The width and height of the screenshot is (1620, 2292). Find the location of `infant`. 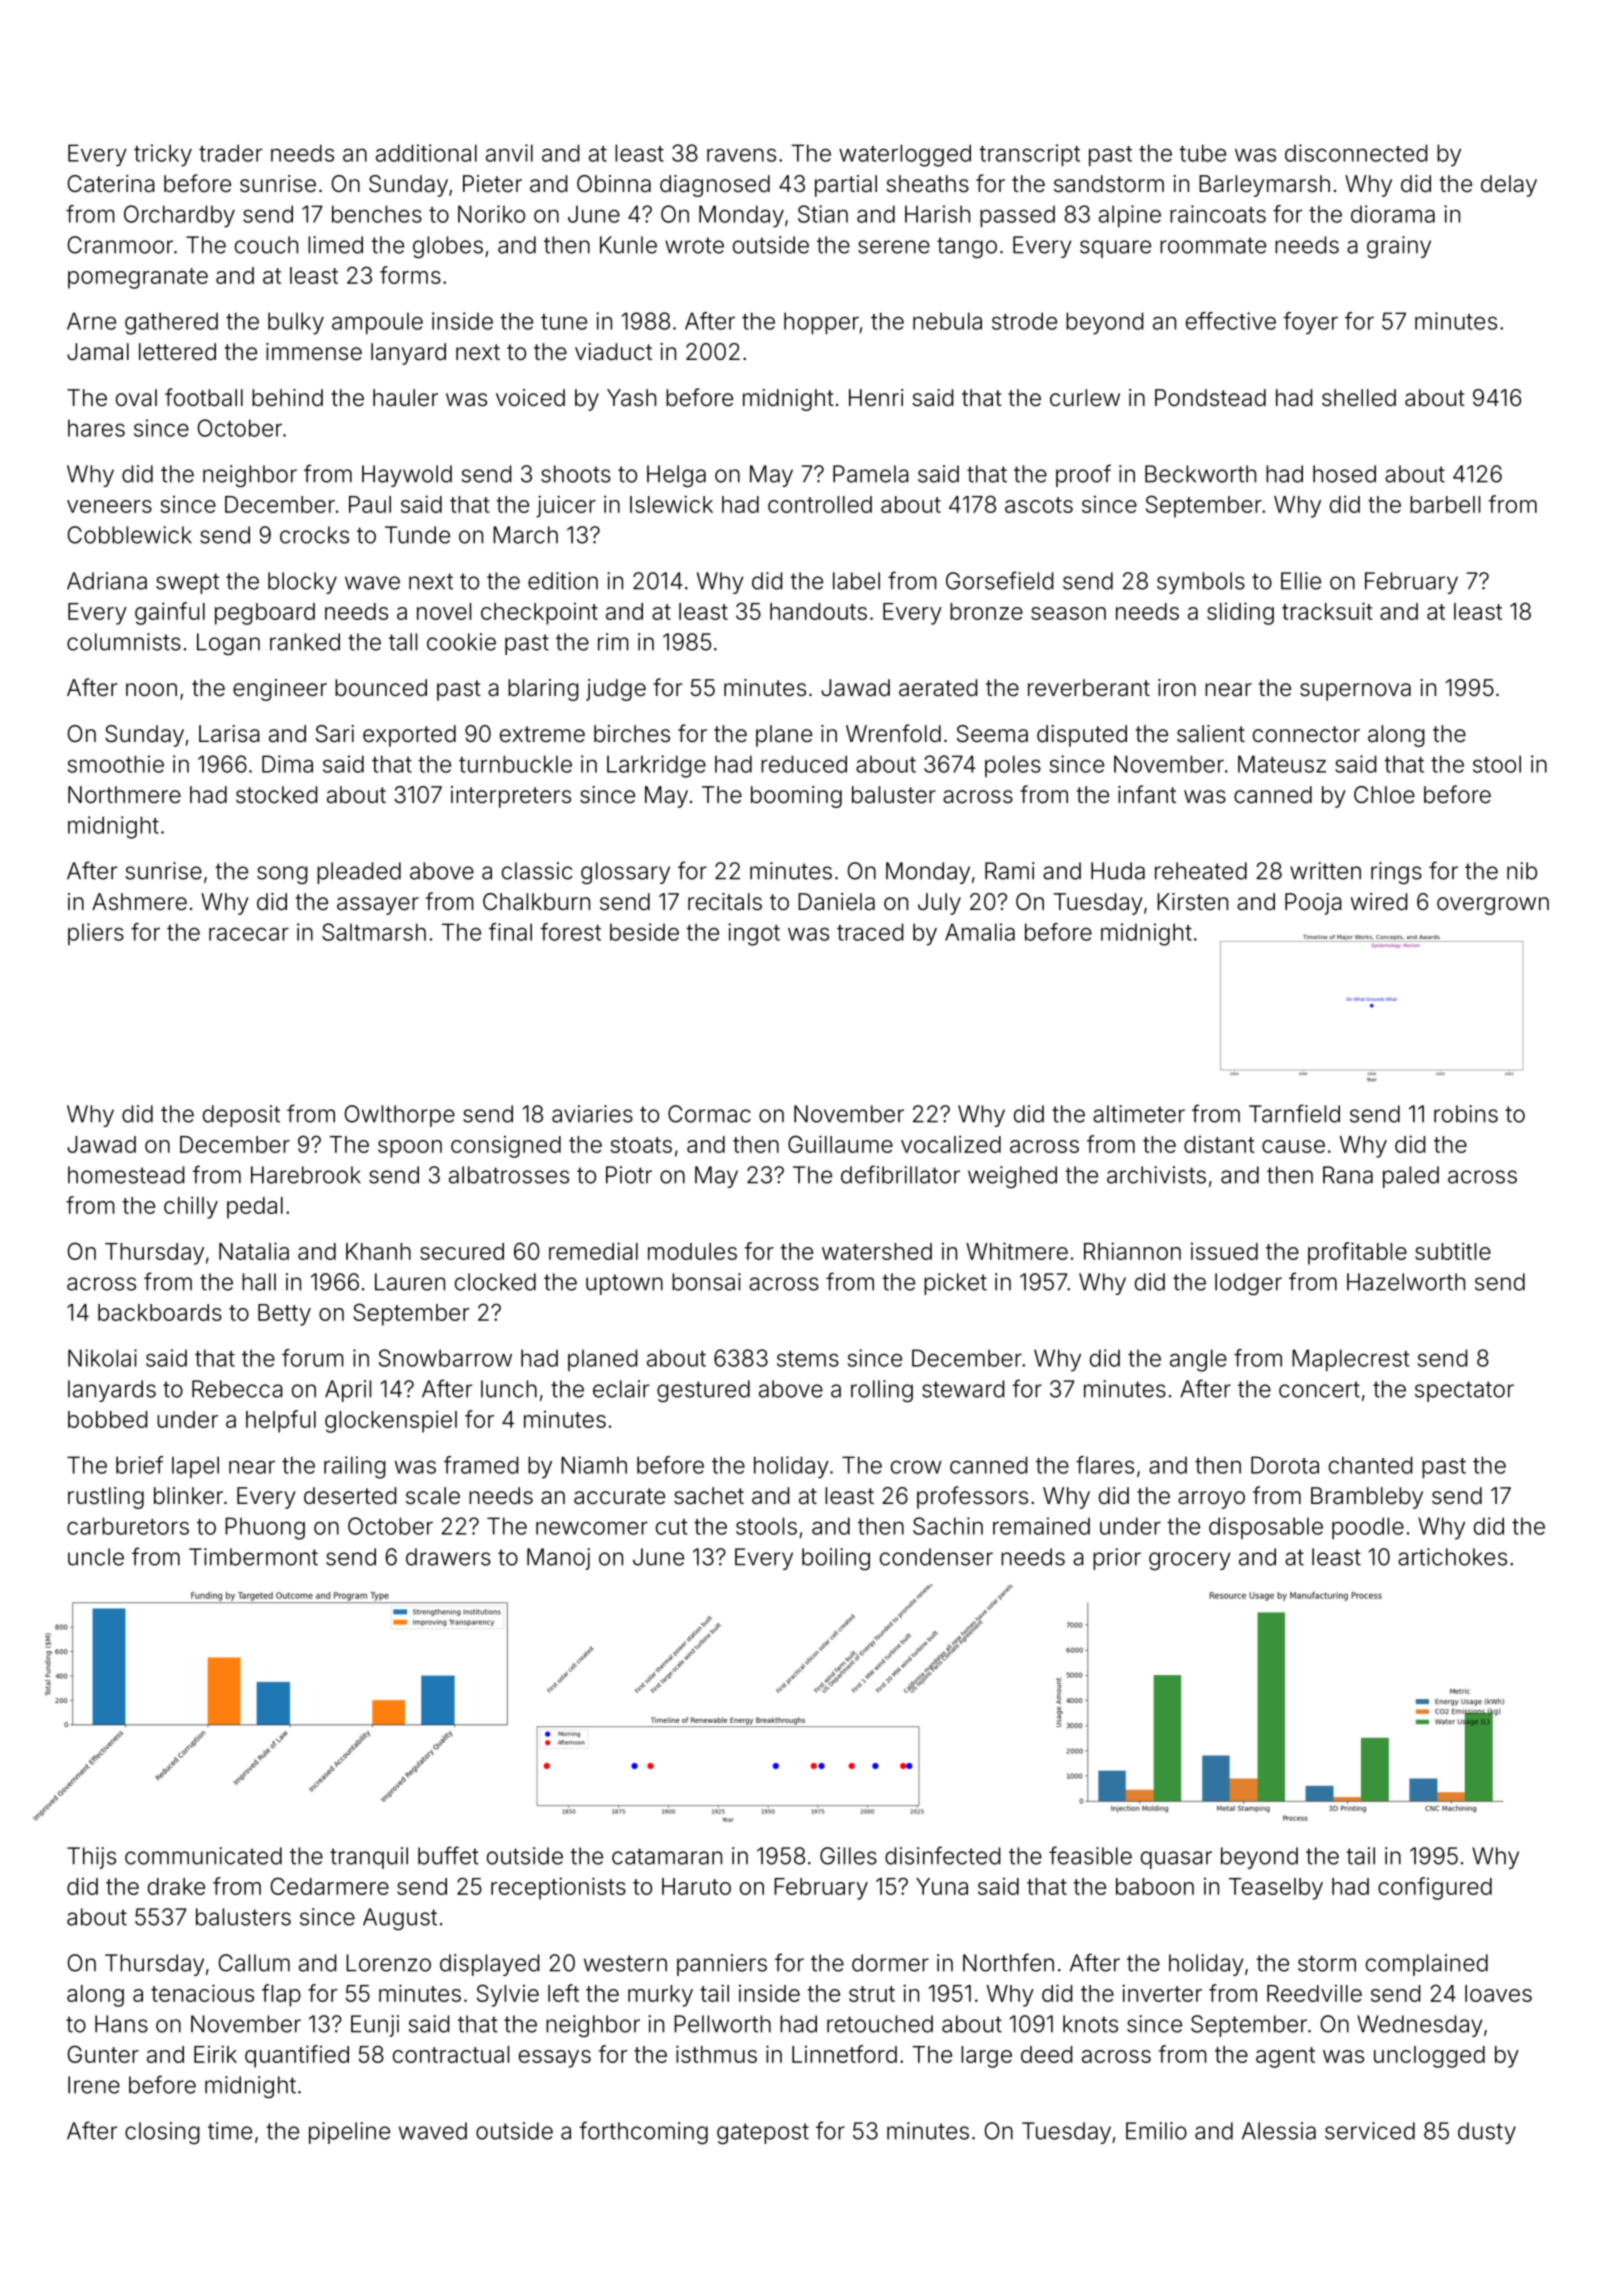

infant is located at coordinates (1147, 794).
